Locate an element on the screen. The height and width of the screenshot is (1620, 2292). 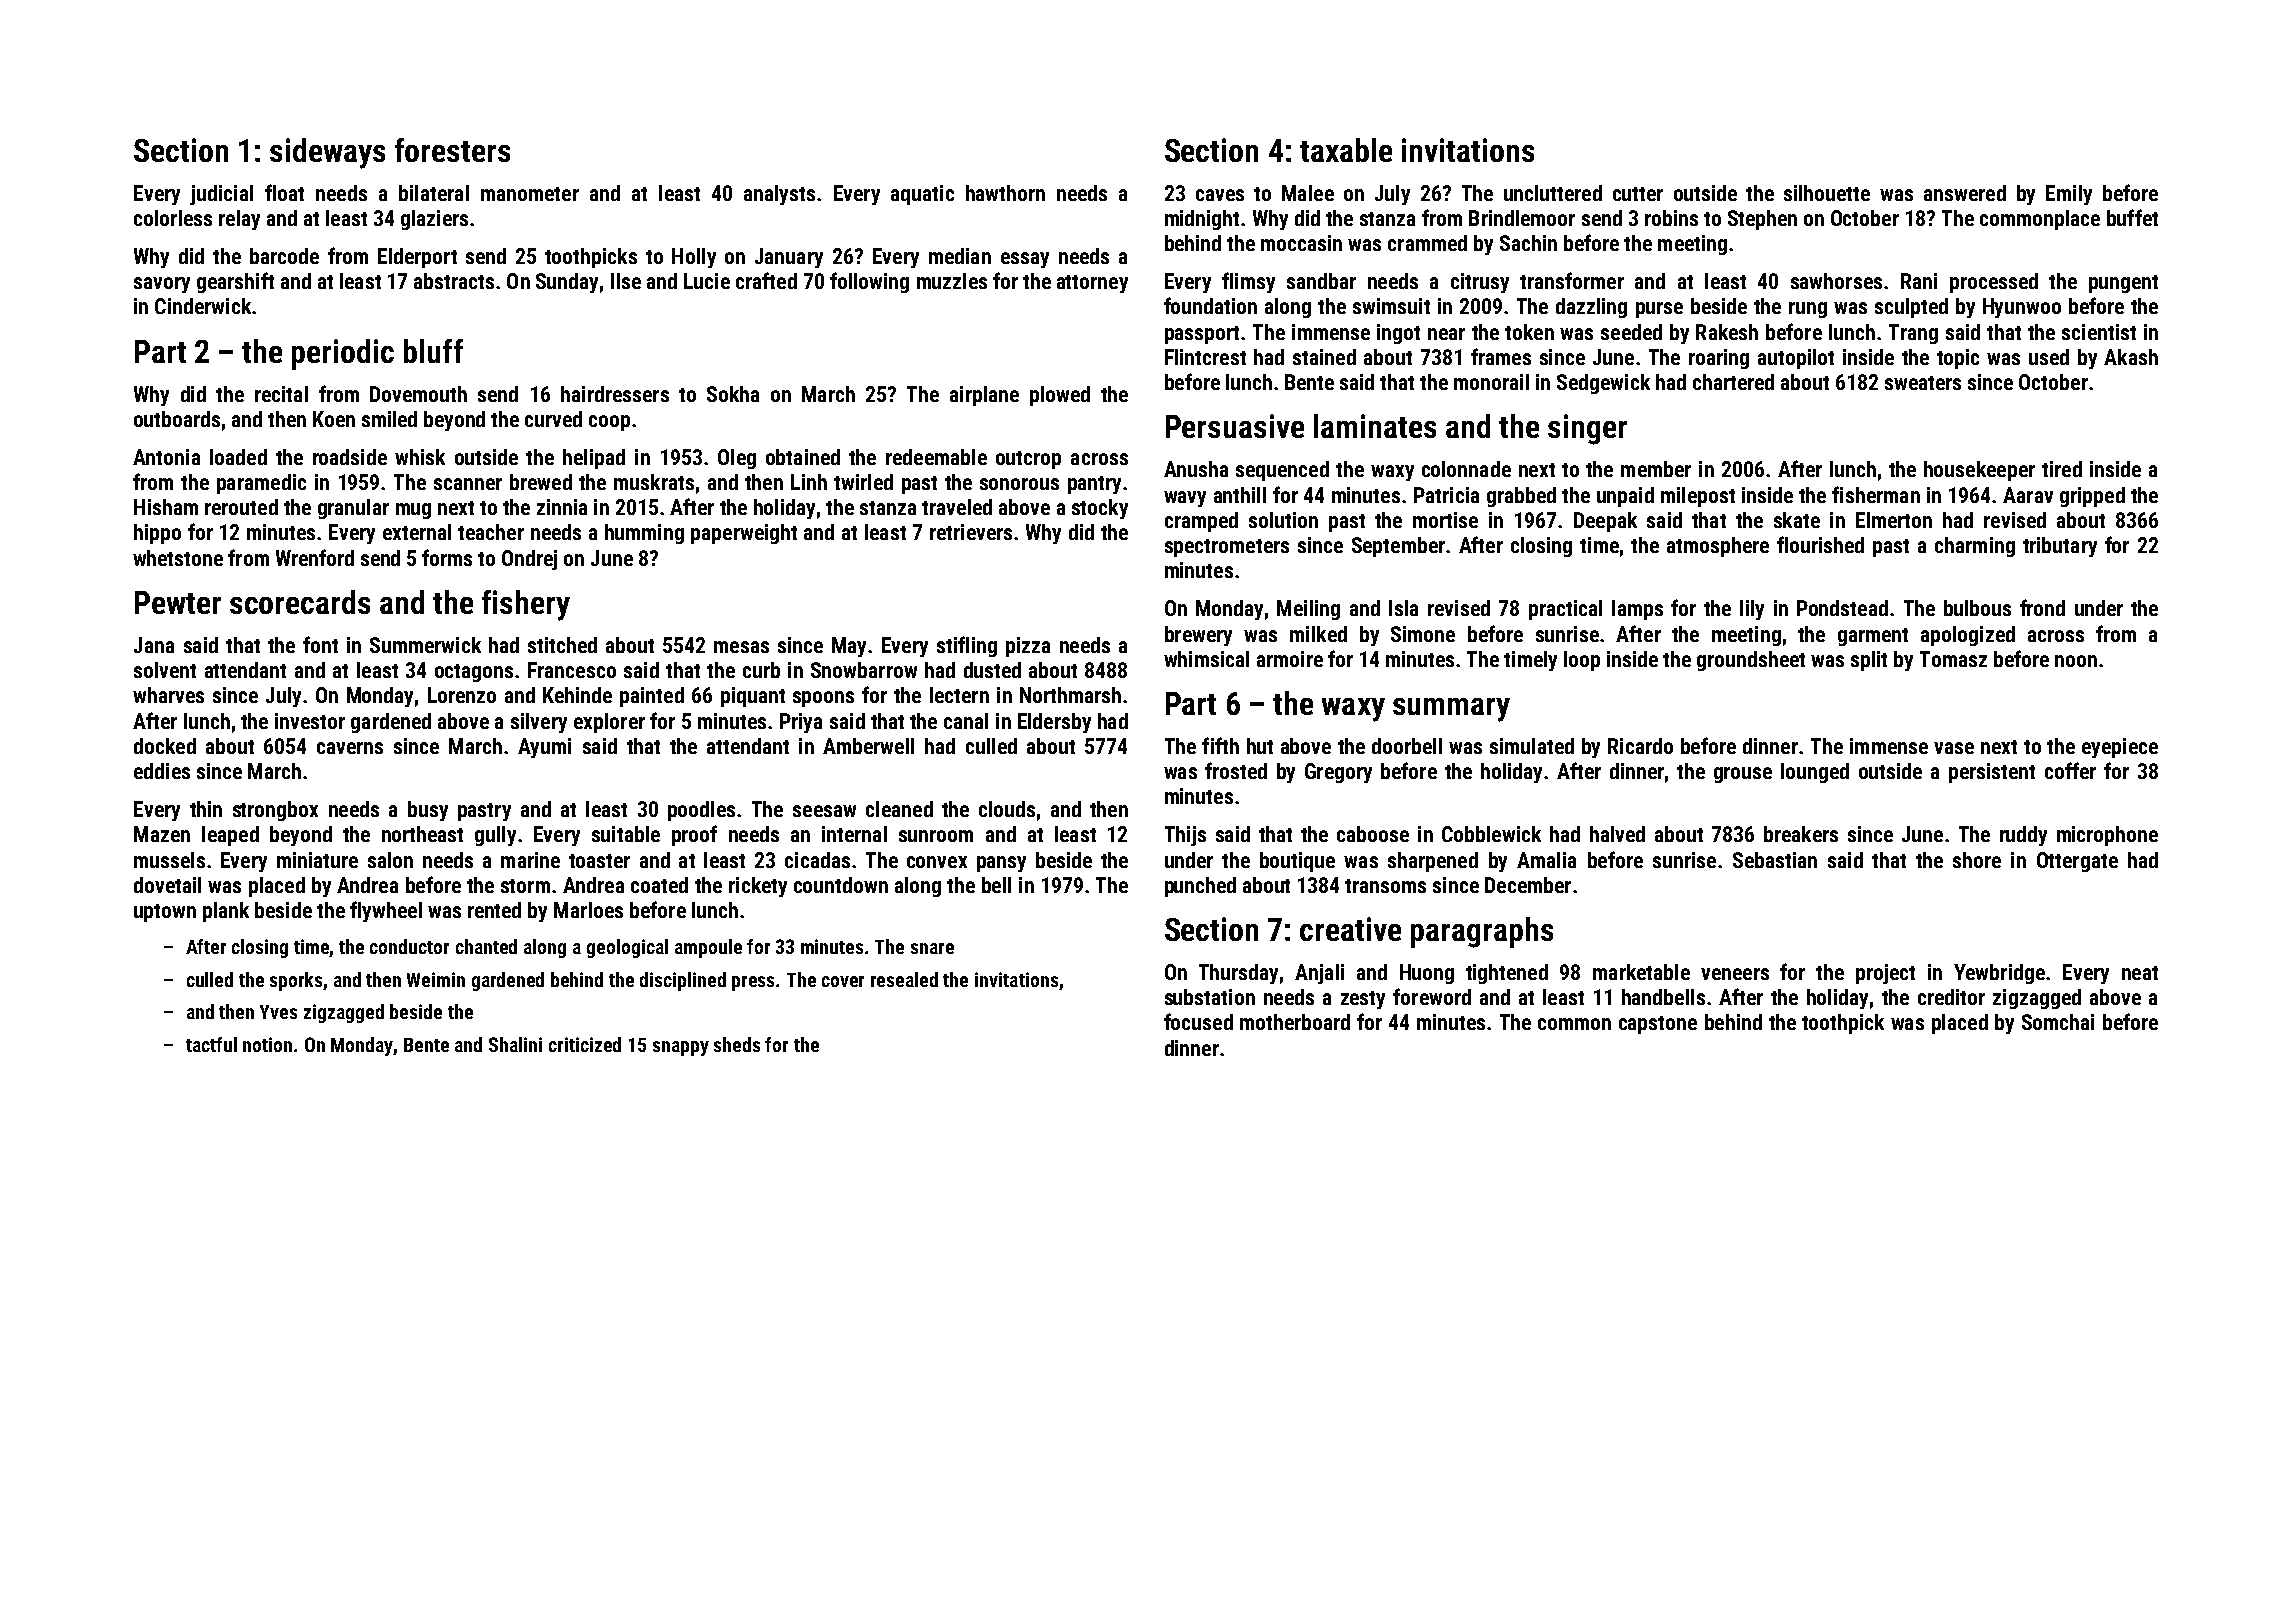
Hisham is located at coordinates (166, 507).
